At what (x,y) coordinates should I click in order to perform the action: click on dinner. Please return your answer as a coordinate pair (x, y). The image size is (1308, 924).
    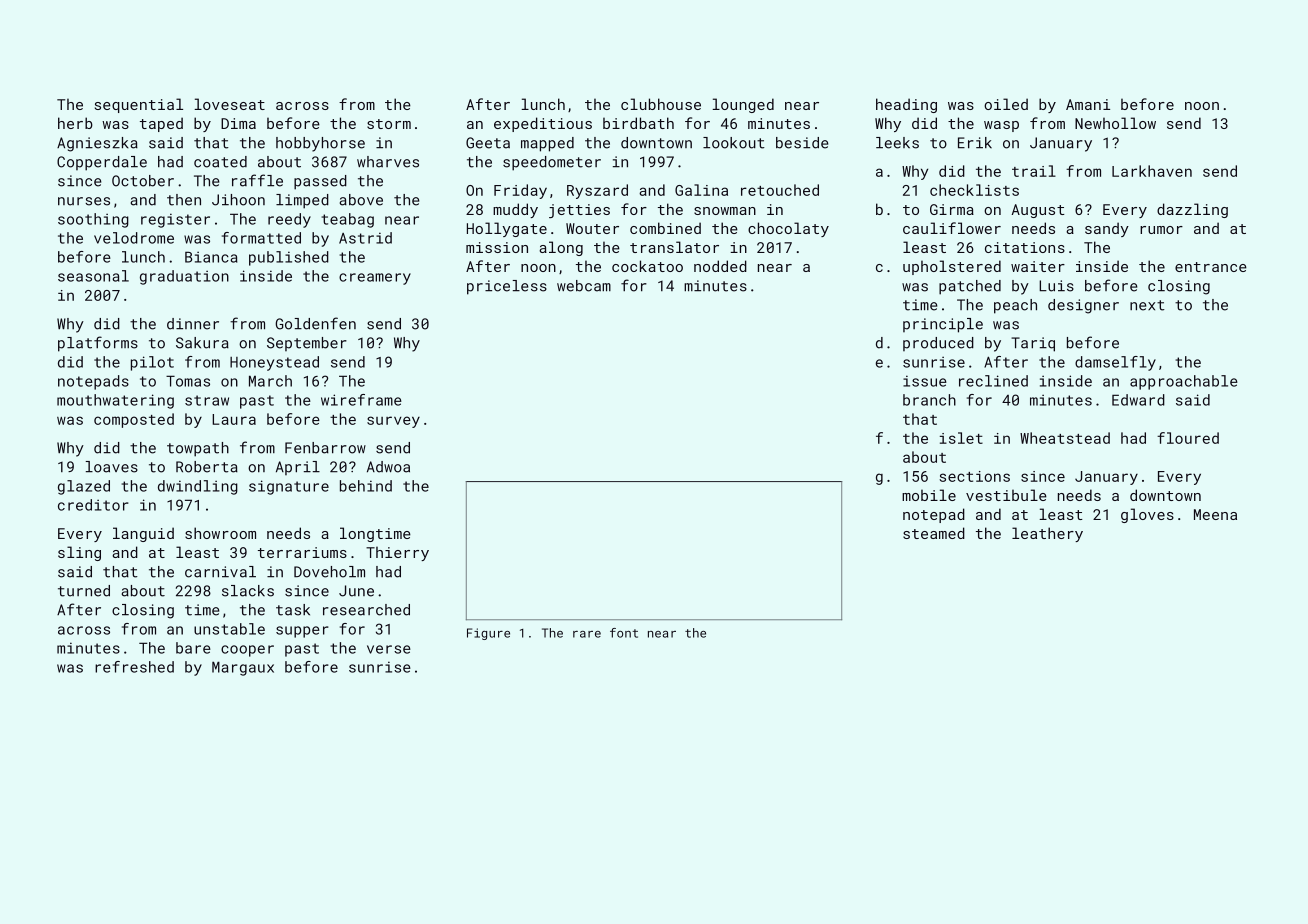
    Looking at the image, I should click on (193, 324).
